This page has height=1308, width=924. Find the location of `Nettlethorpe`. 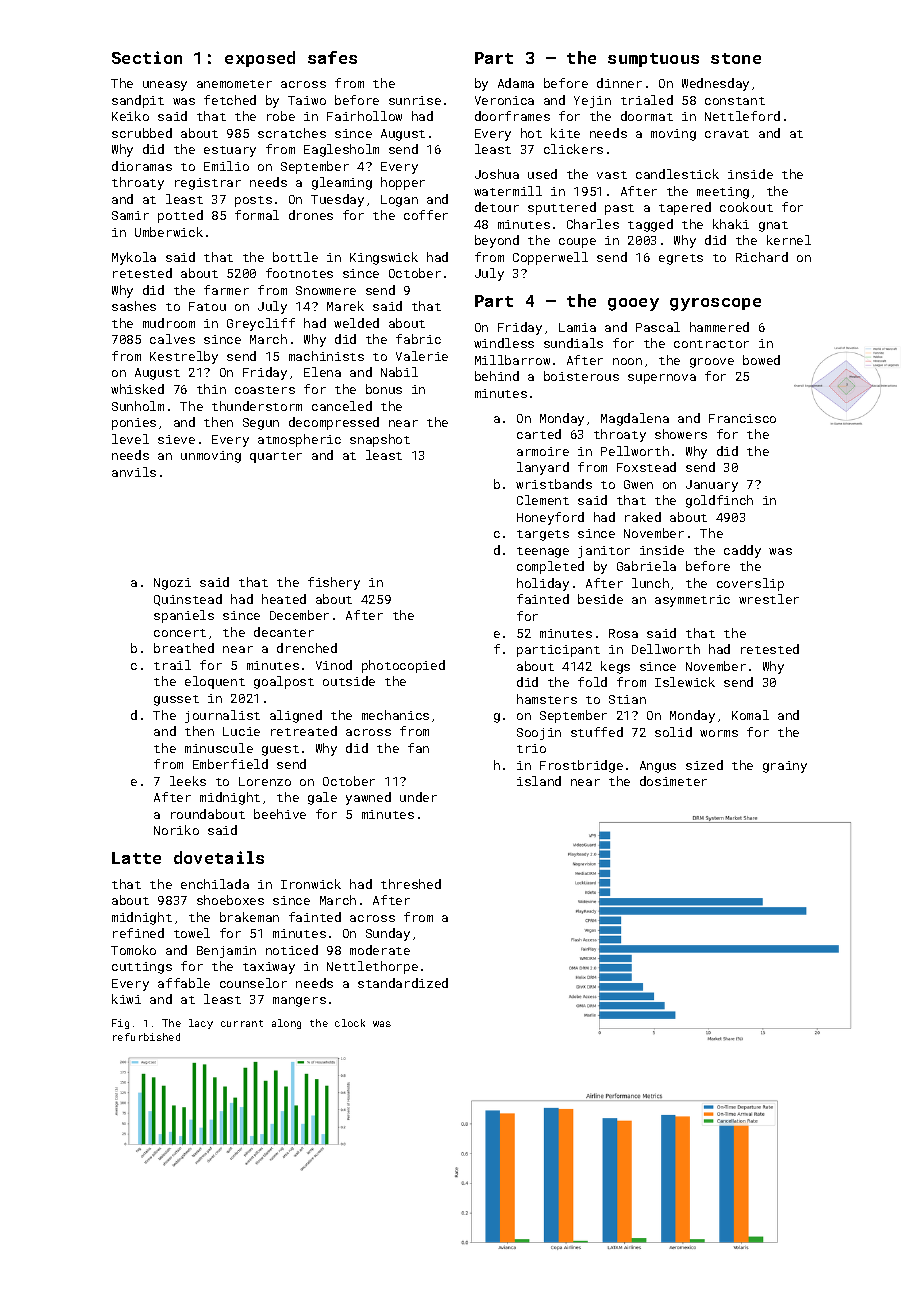

Nettlethorpe is located at coordinates (372, 967).
